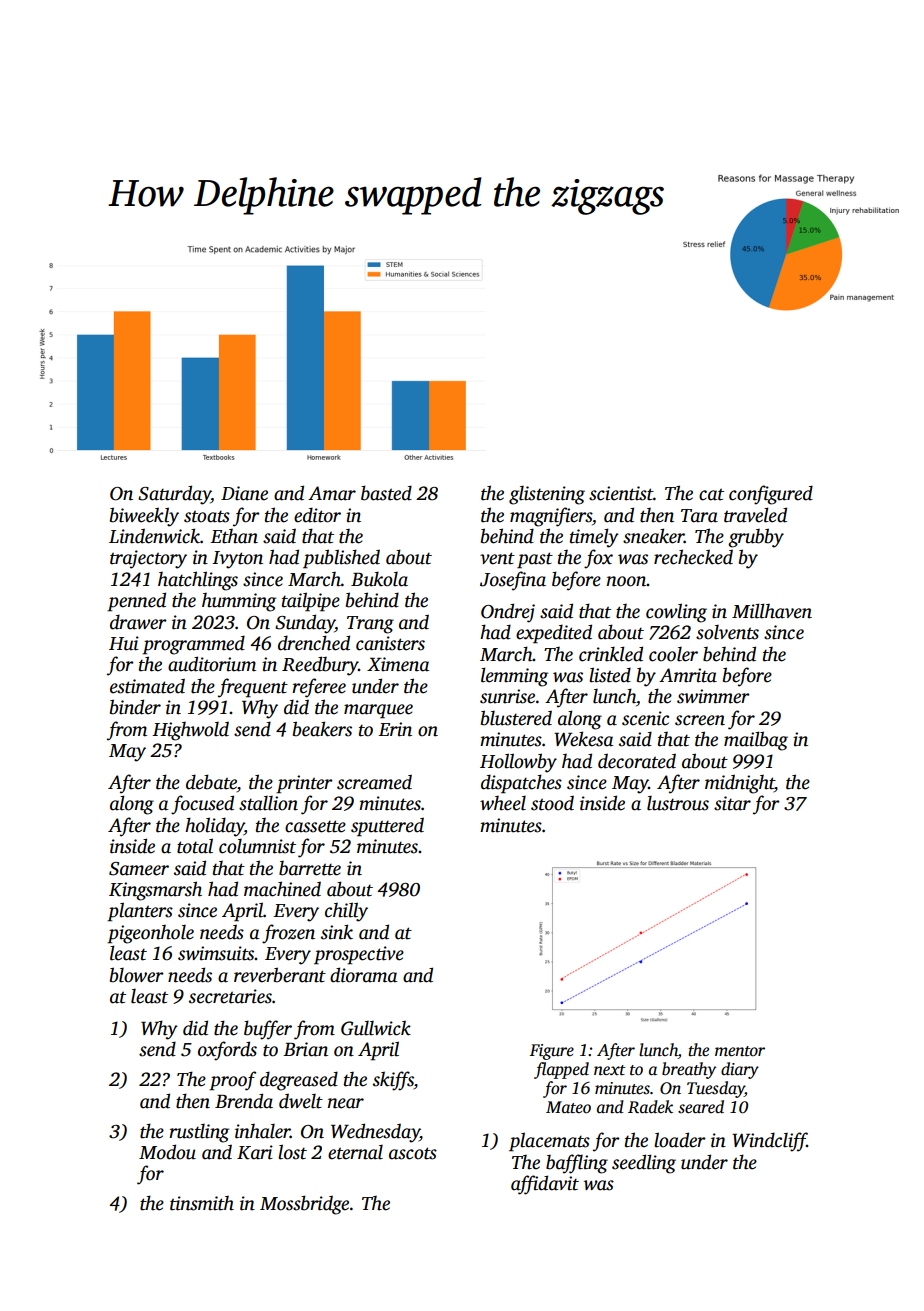  I want to click on blower, so click(137, 975).
